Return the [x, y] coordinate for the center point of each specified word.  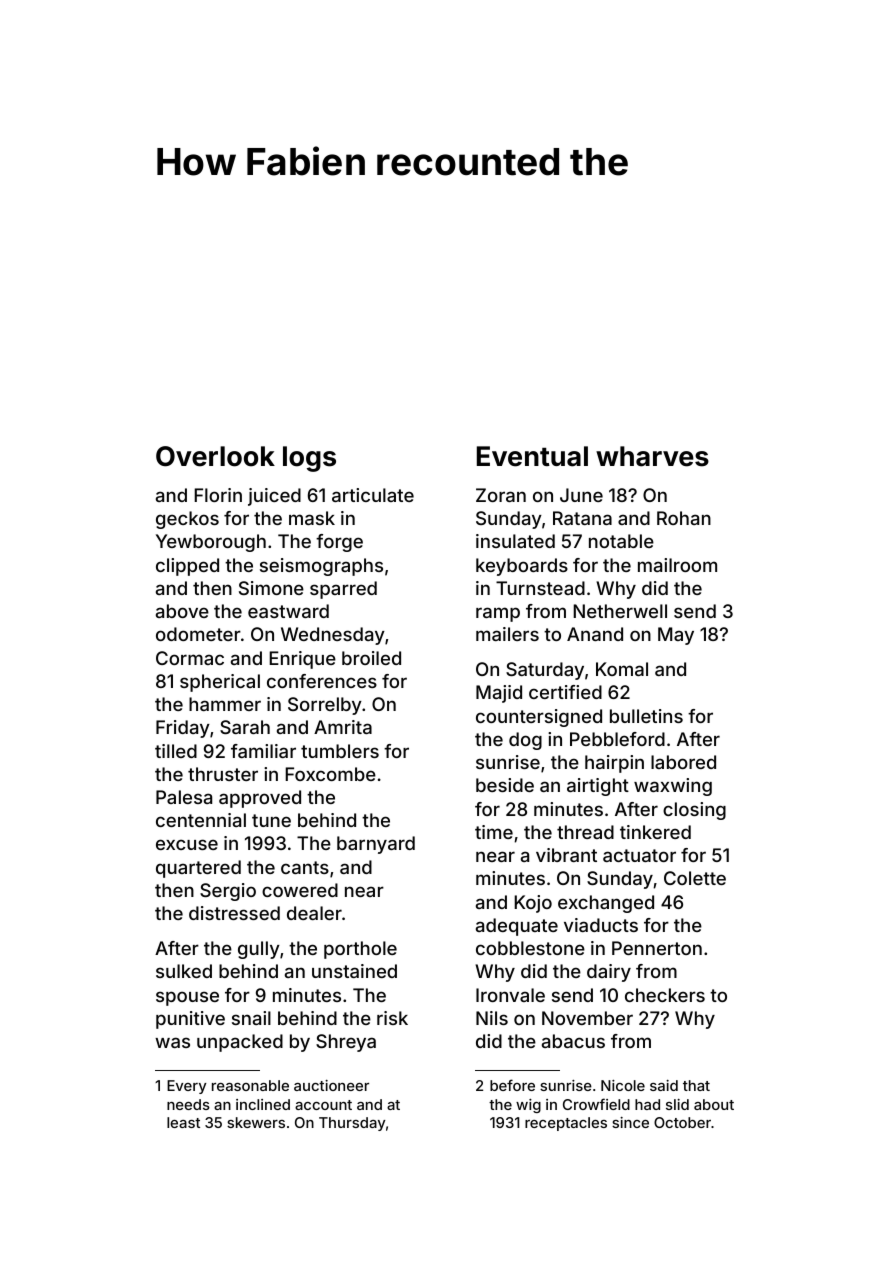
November [587, 1018]
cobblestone [530, 948]
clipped [187, 567]
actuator [639, 855]
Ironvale [510, 995]
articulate [373, 495]
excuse [187, 844]
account [323, 1105]
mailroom [677, 565]
